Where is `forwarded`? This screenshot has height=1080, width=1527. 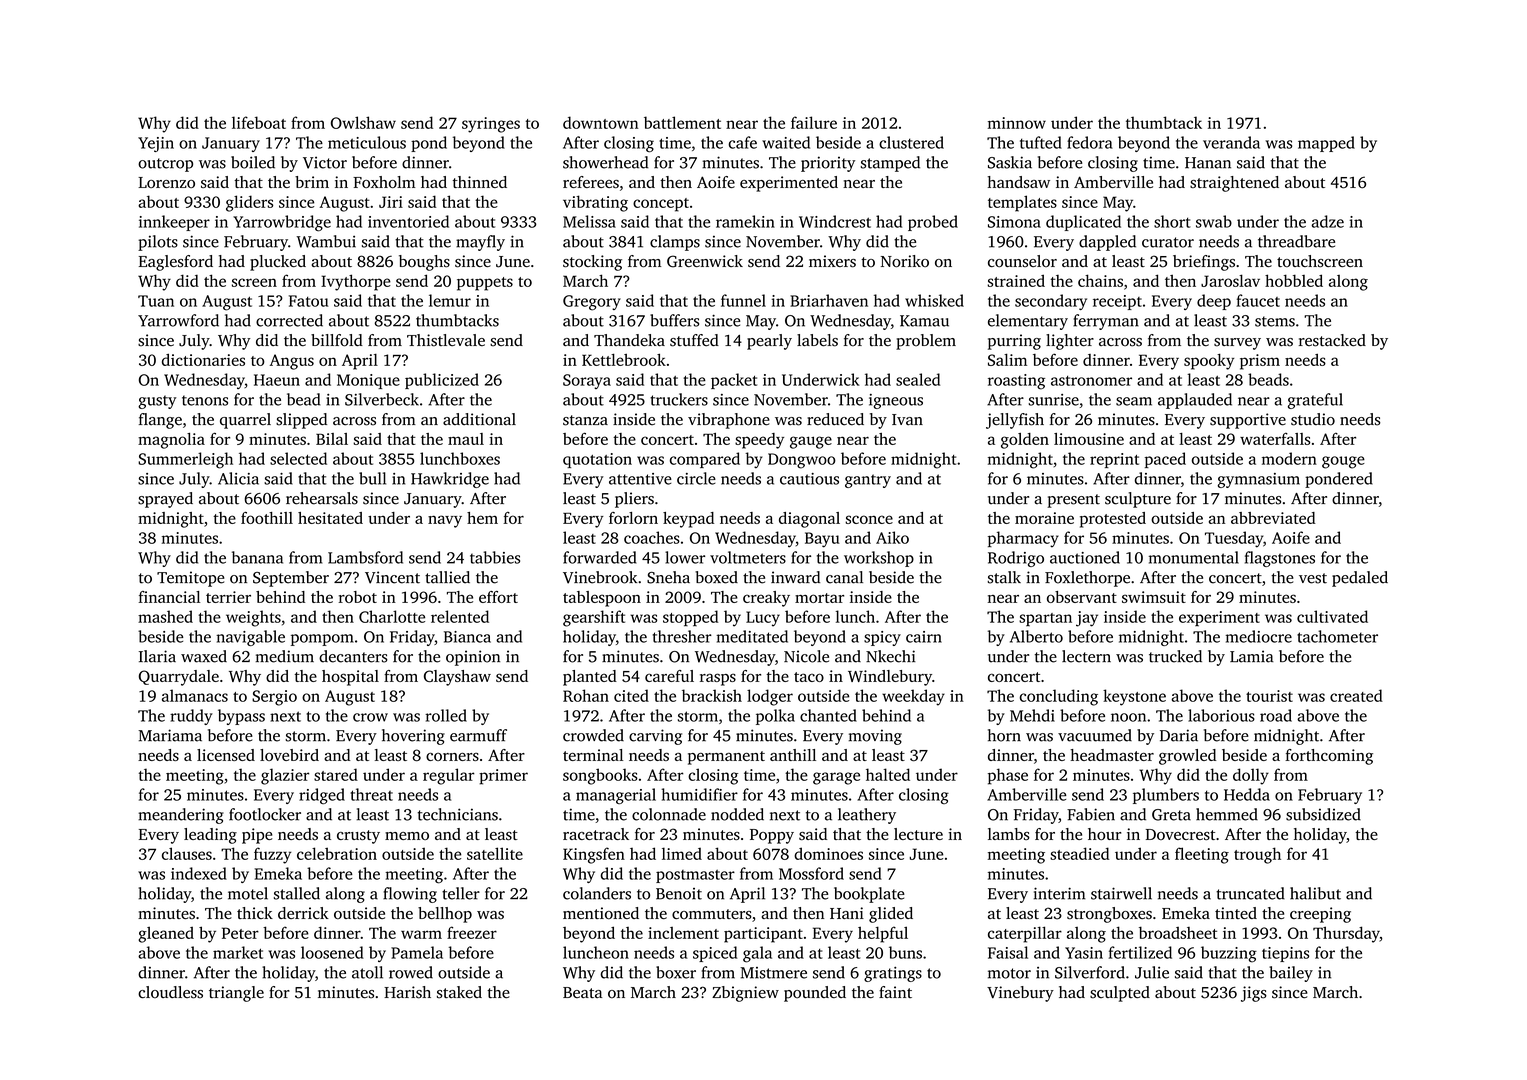
forwarded is located at coordinates (599, 557).
